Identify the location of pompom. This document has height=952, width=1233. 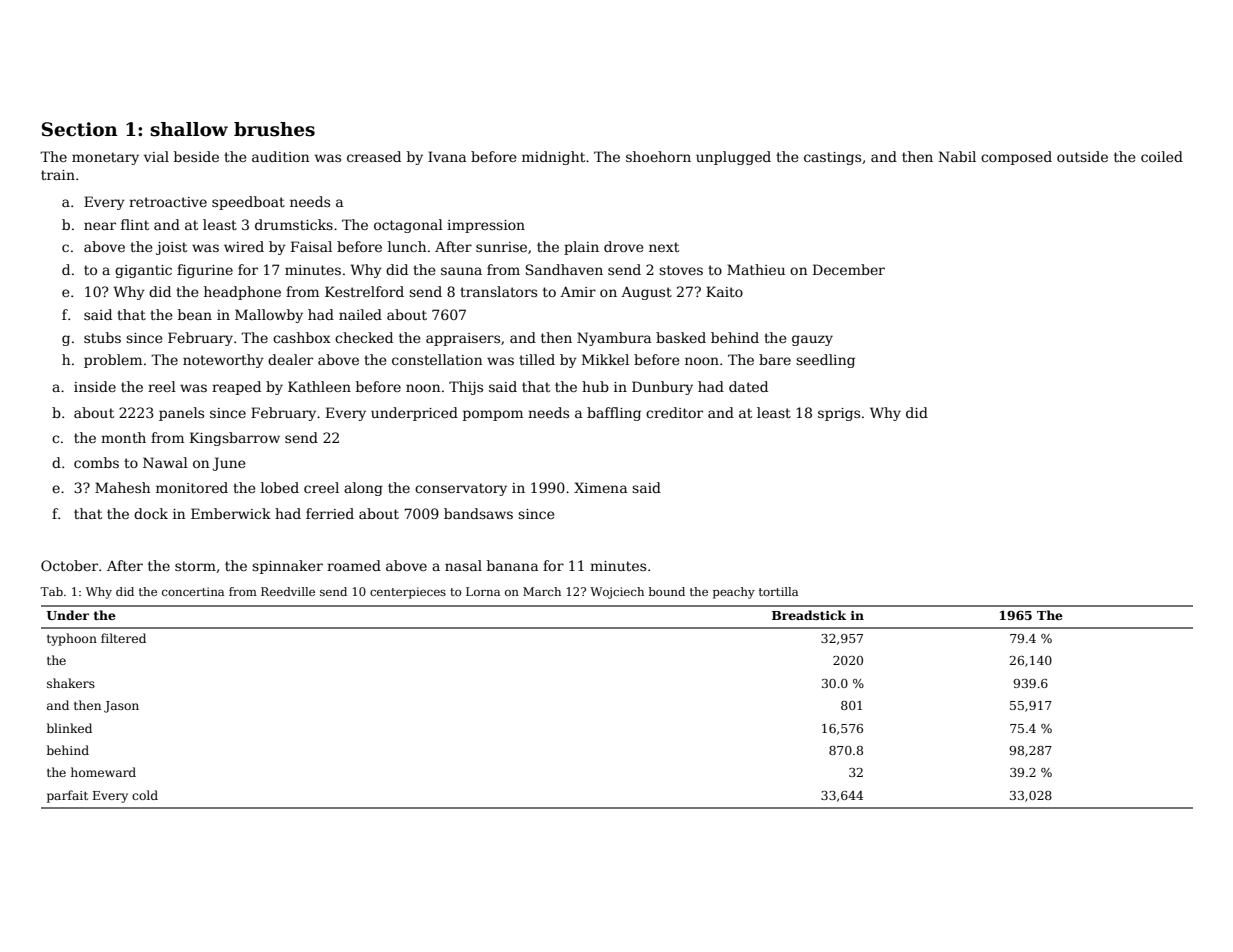
(493, 415).
